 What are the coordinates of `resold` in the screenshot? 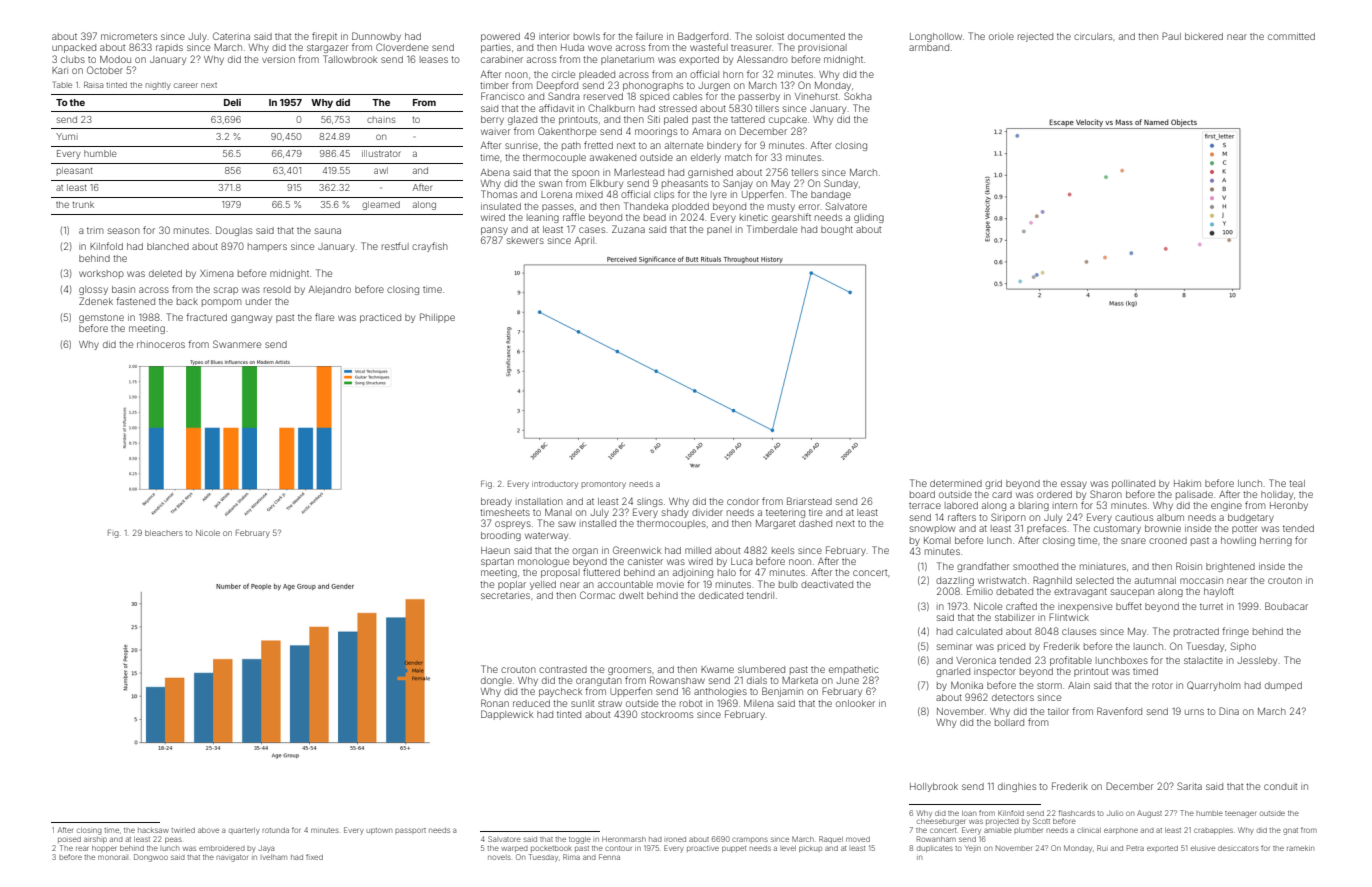 It's located at (277, 289).
